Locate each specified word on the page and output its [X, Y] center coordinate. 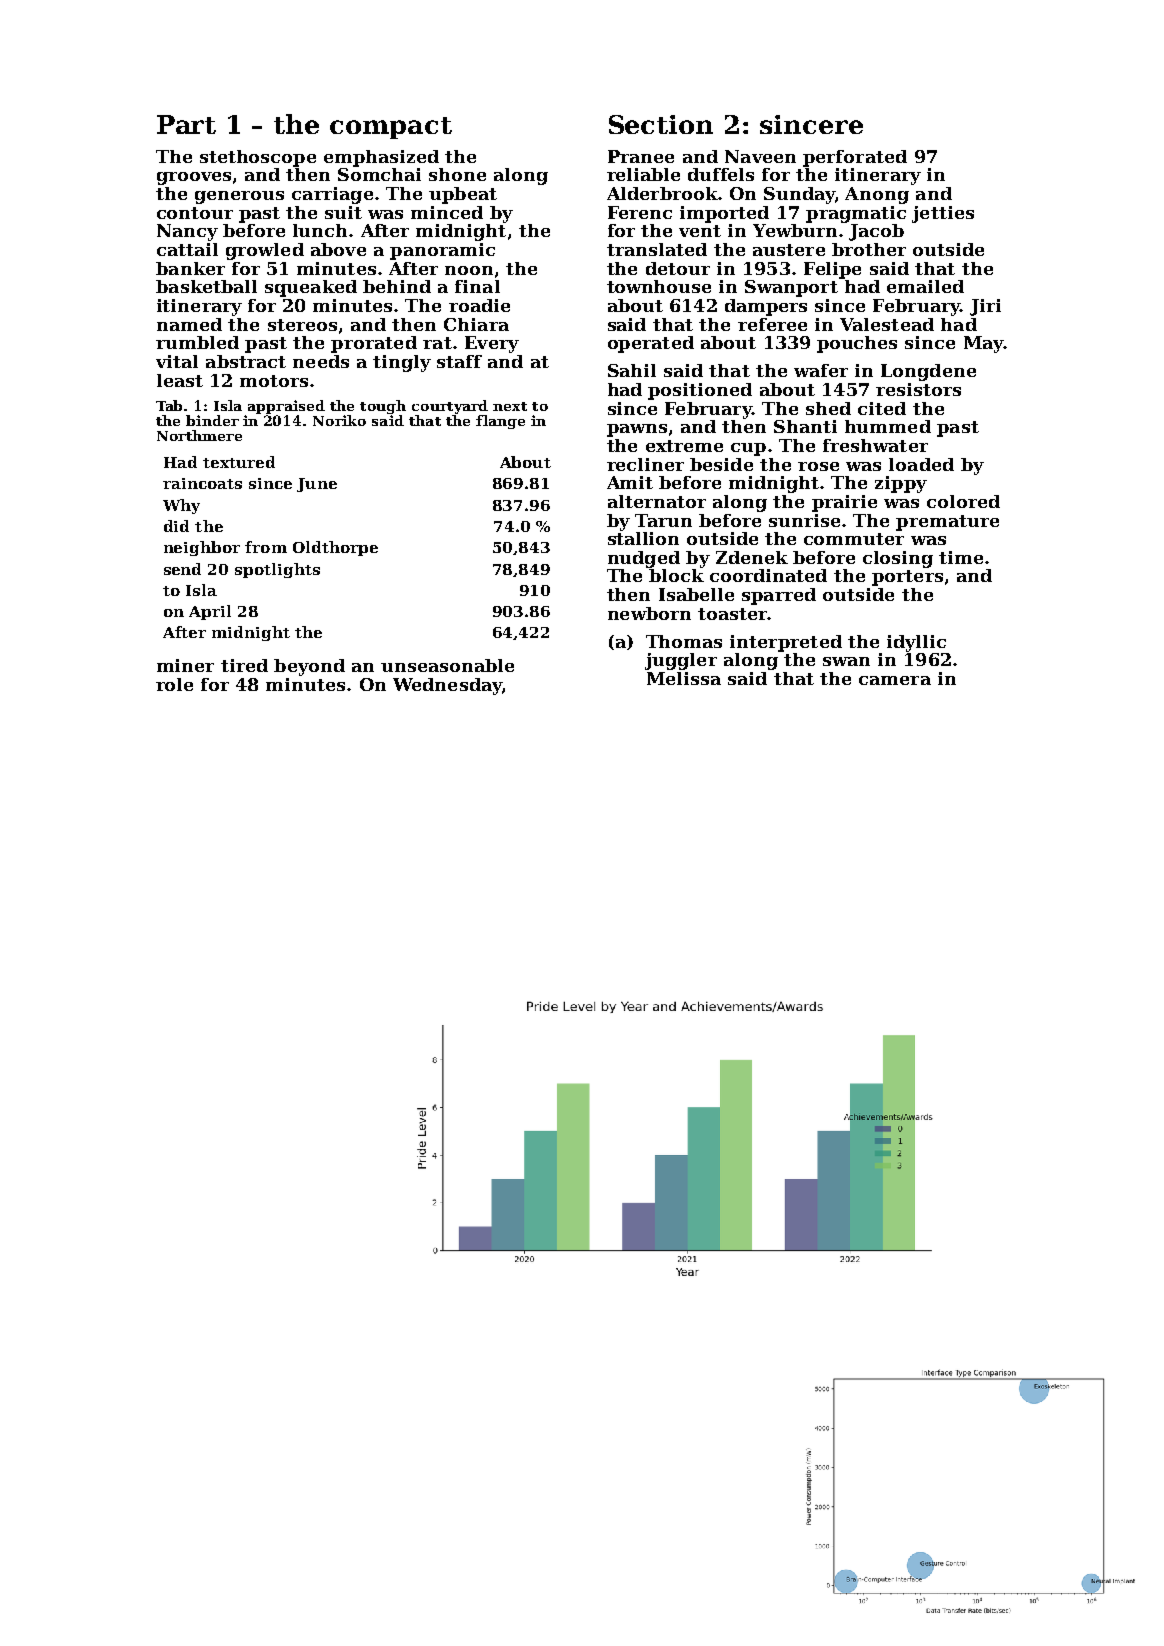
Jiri [985, 307]
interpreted [786, 643]
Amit [630, 482]
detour [678, 268]
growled [265, 251]
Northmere [199, 435]
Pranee [641, 156]
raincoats [202, 483]
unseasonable [447, 665]
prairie [844, 503]
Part [186, 124]
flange [500, 422]
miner [185, 665]
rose [818, 466]
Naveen [760, 156]
